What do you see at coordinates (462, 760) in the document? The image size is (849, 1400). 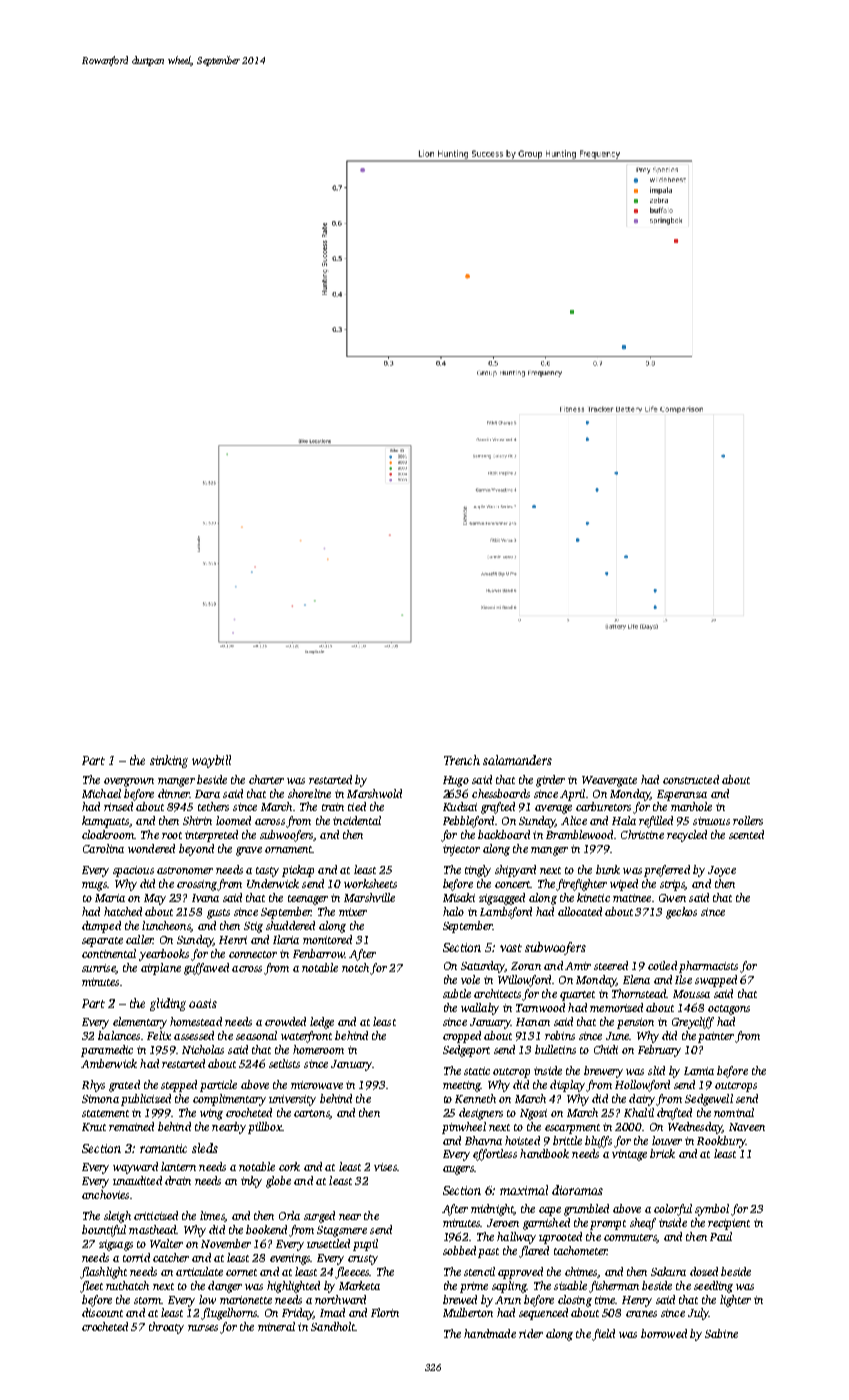 I see `Trench` at bounding box center [462, 760].
